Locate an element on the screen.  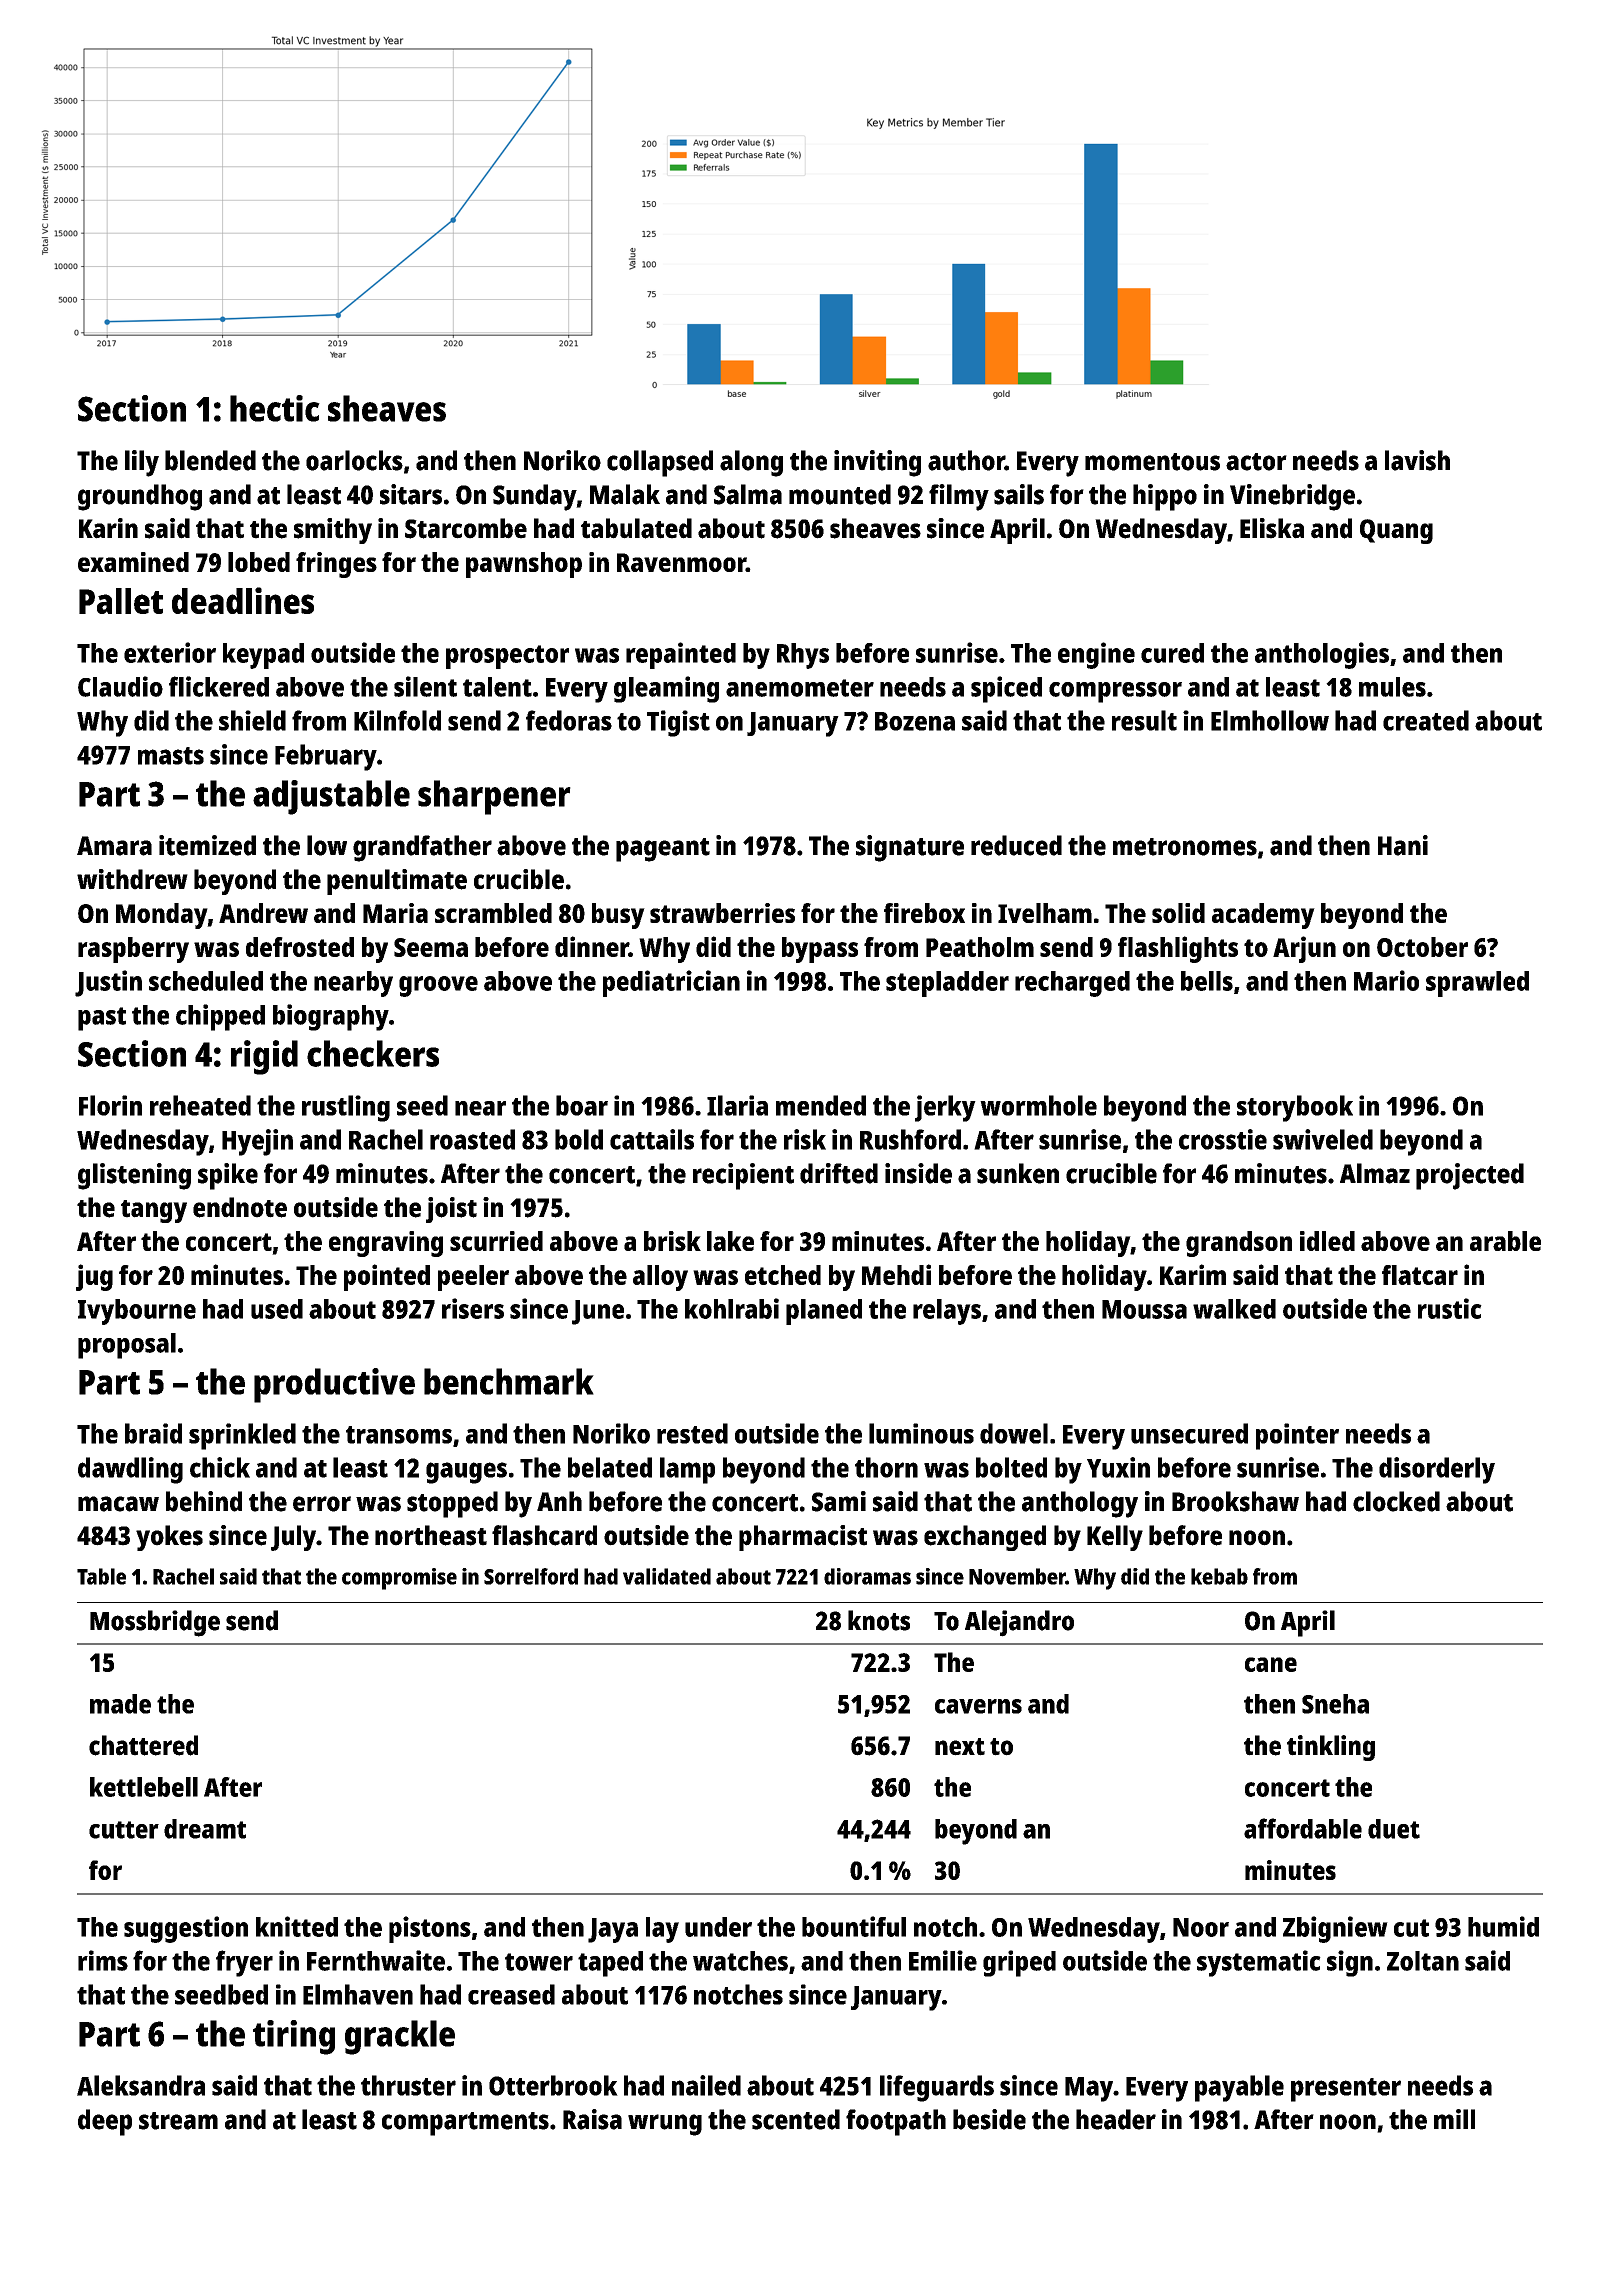
thruster is located at coordinates (408, 2085).
